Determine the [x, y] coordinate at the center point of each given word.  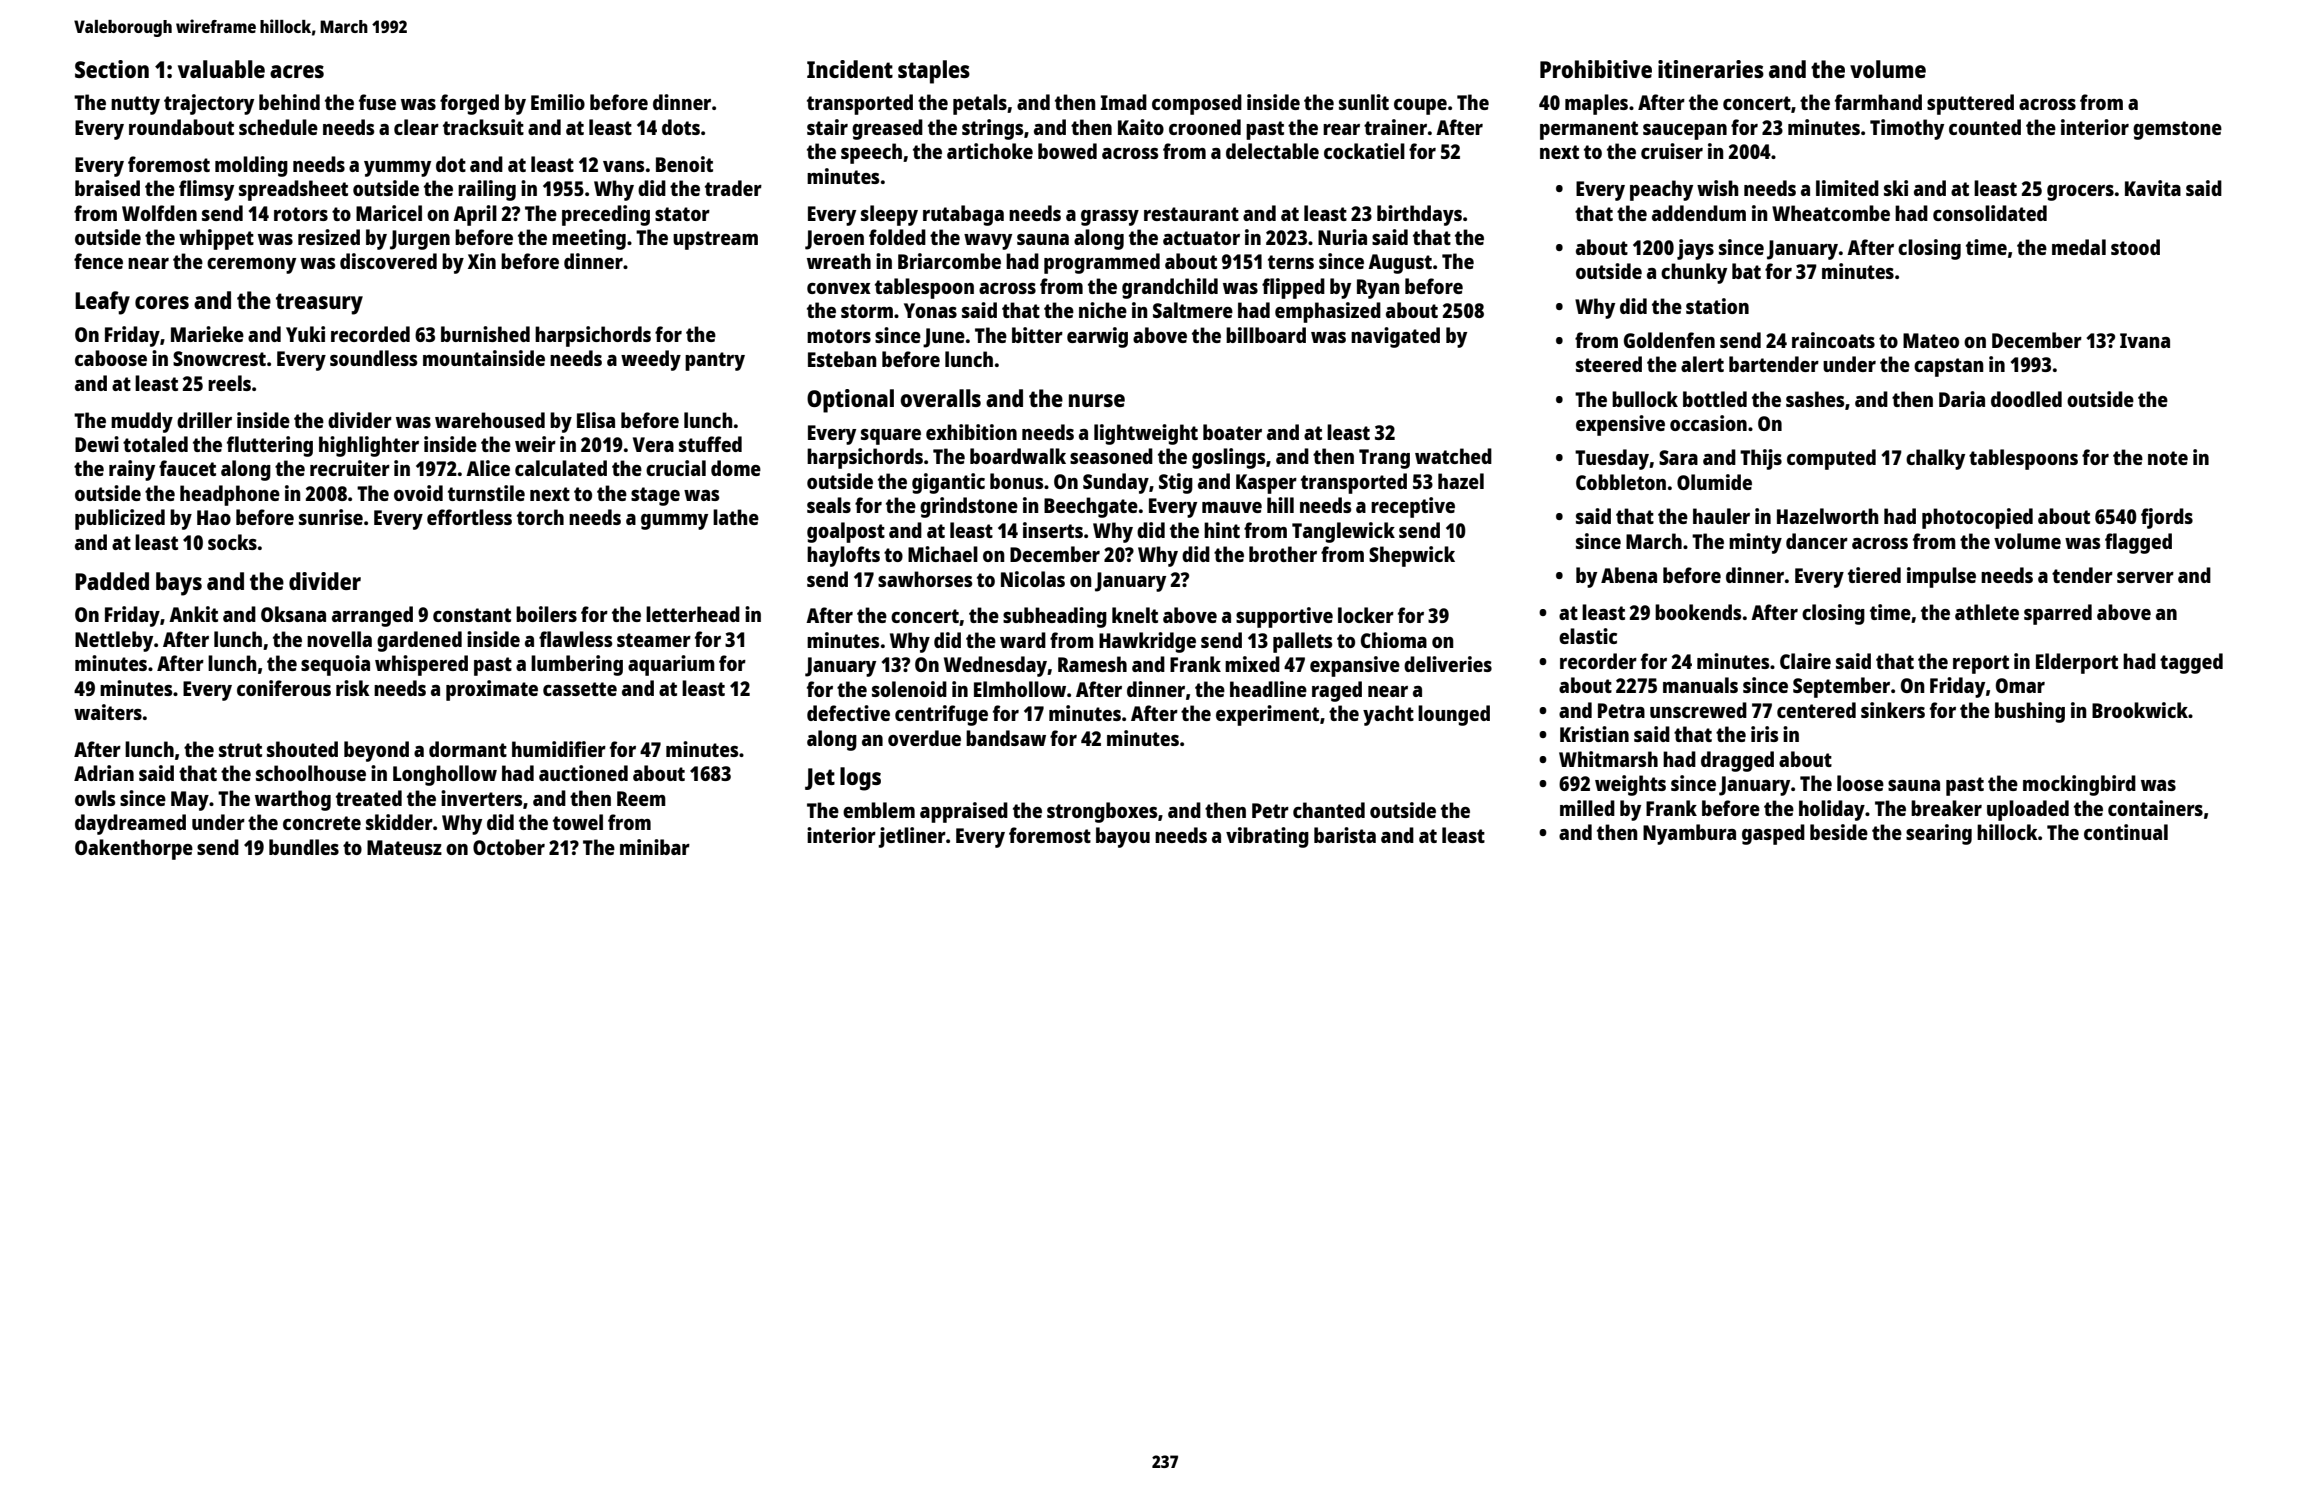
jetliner [912, 837]
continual [2126, 832]
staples [934, 72]
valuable [221, 69]
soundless [374, 358]
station [1717, 306]
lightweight [1146, 434]
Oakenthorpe [134, 849]
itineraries [1711, 69]
